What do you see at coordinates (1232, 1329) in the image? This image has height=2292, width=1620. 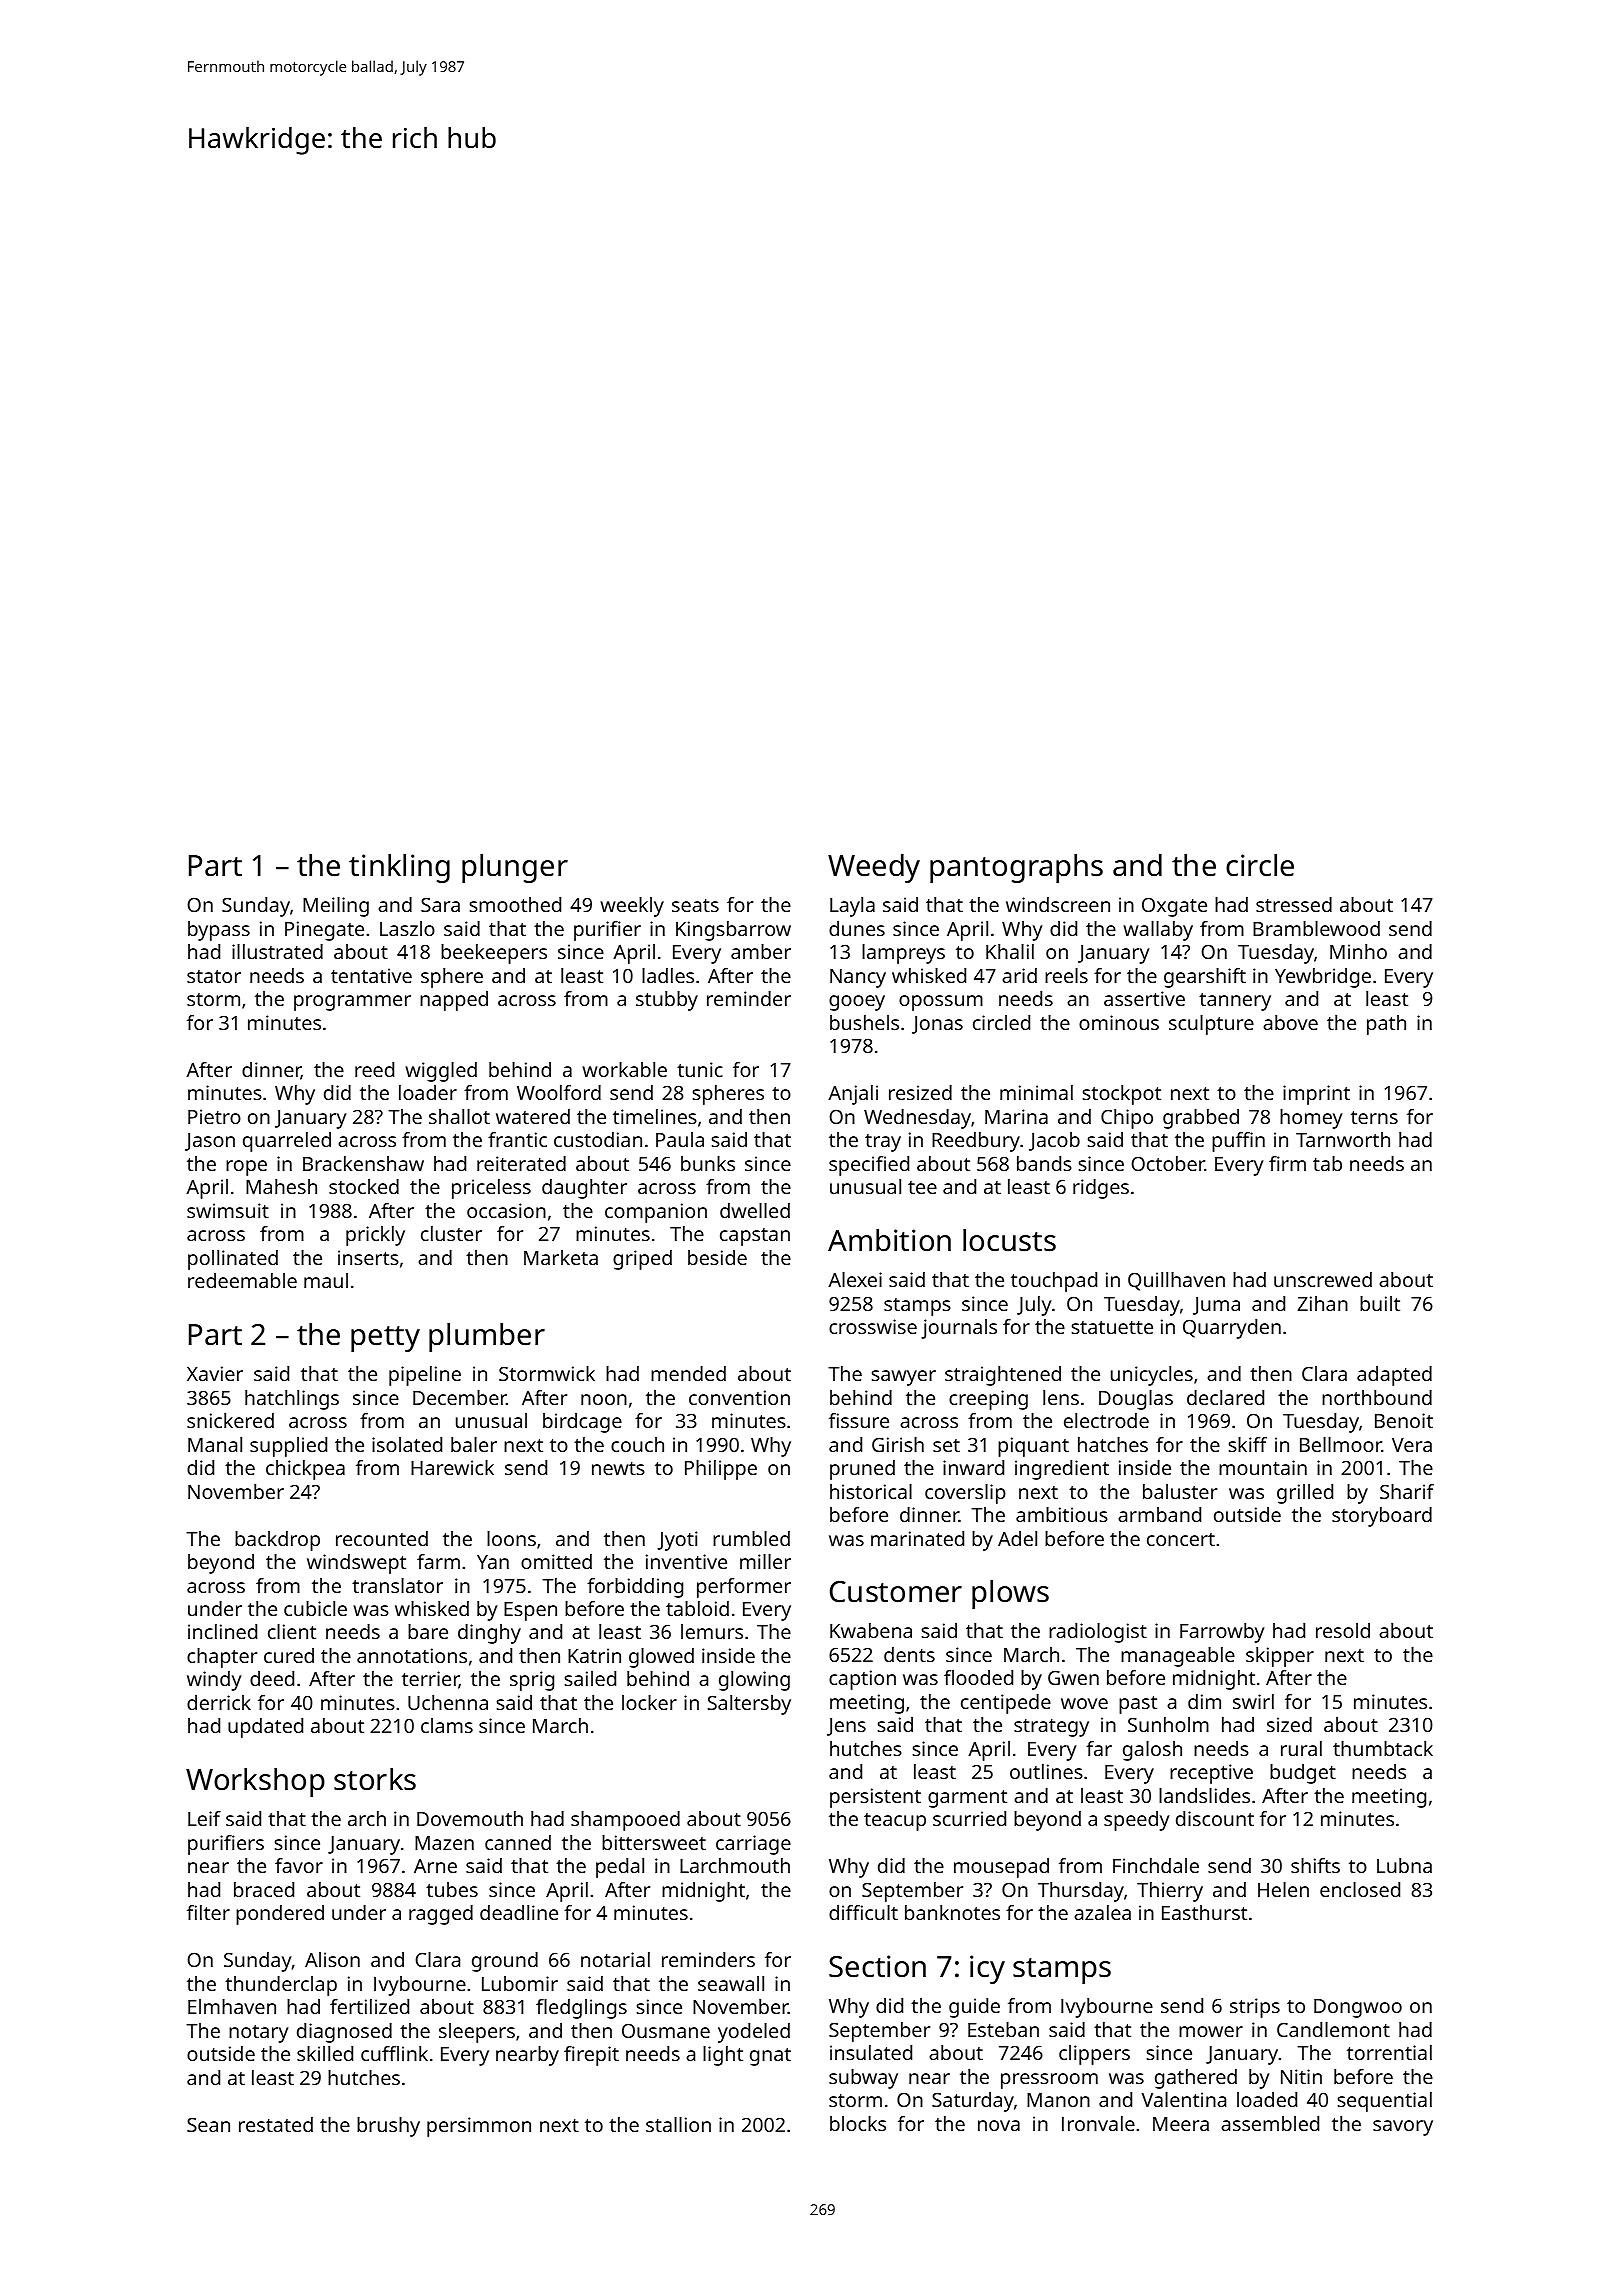 I see `Quarryden` at bounding box center [1232, 1329].
